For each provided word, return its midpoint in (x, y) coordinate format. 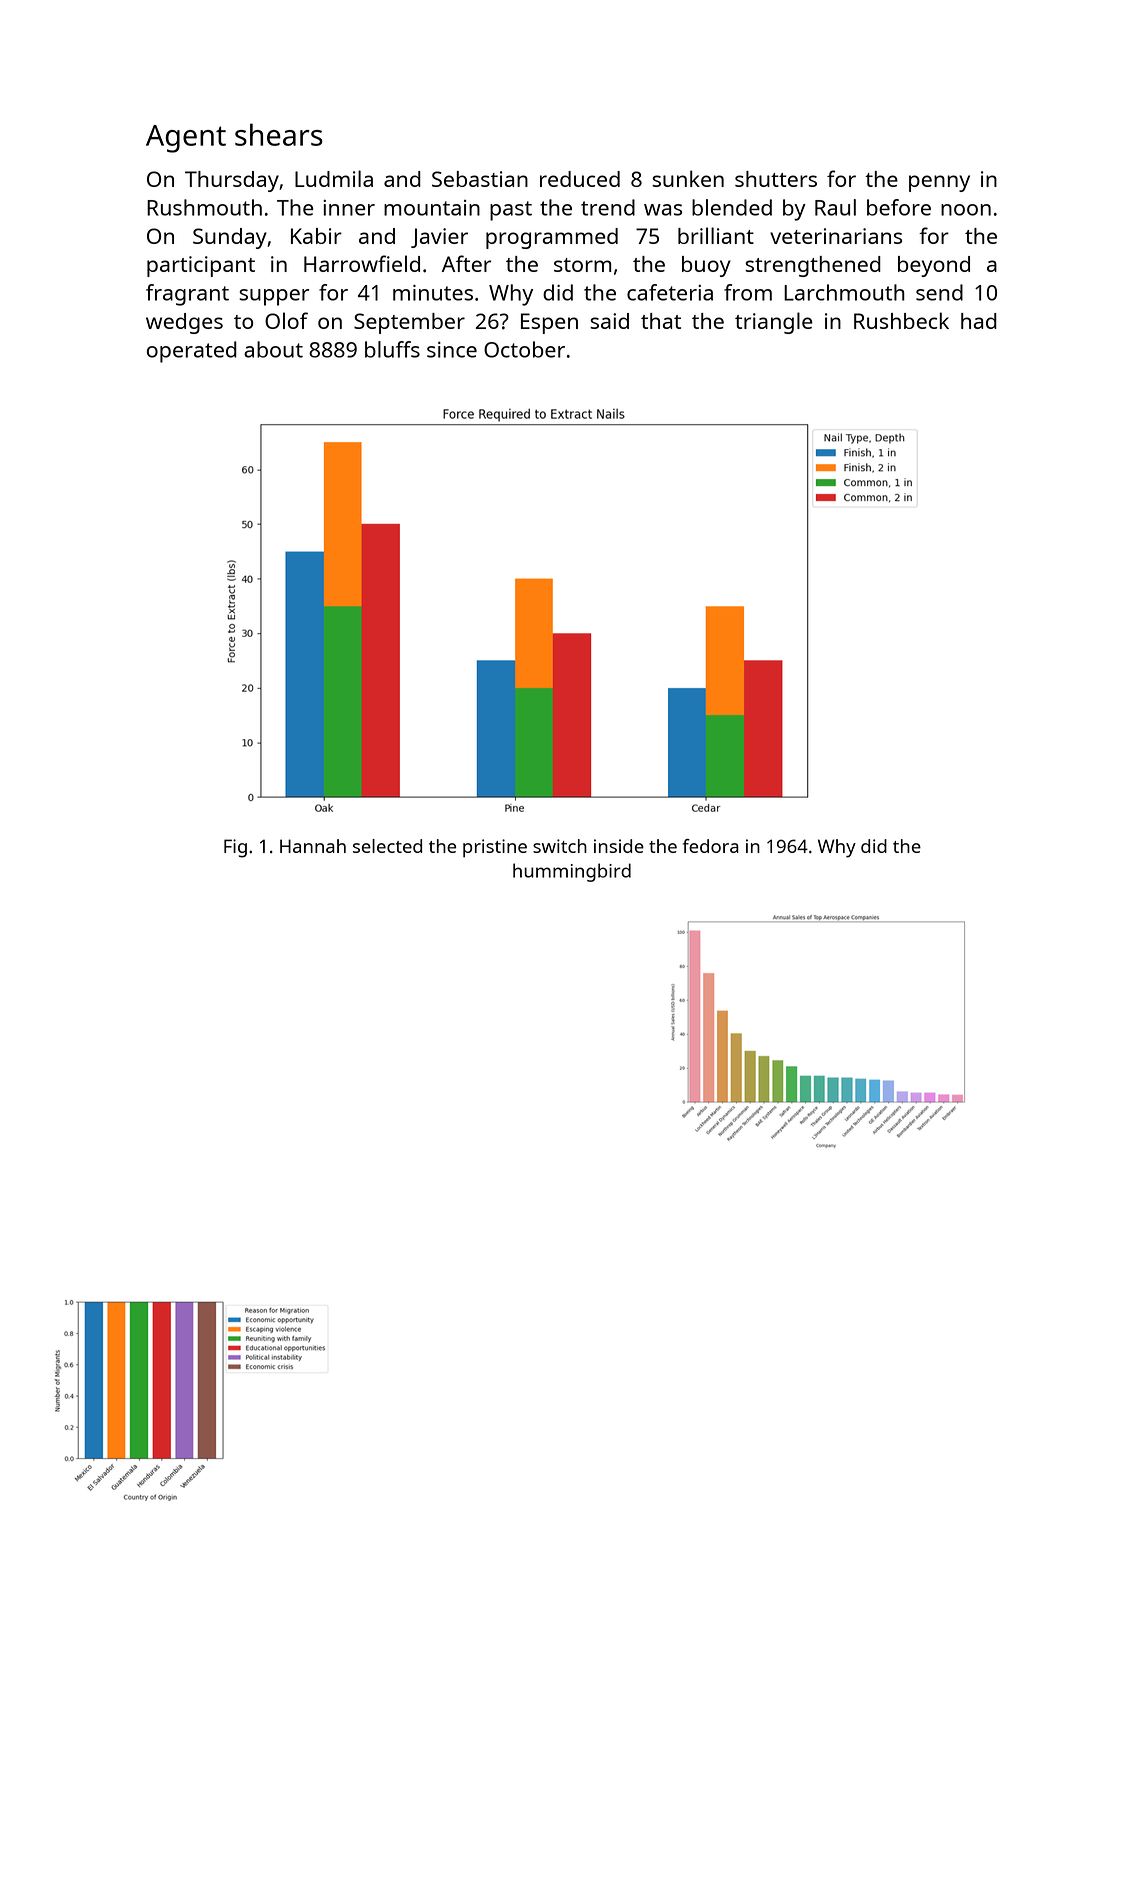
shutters (776, 179)
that (661, 321)
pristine (495, 848)
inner (349, 208)
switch (560, 846)
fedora (711, 846)
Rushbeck (901, 320)
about (273, 349)
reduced (580, 179)
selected (387, 846)
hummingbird (572, 872)
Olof (286, 320)
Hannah (313, 846)
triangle (773, 323)
